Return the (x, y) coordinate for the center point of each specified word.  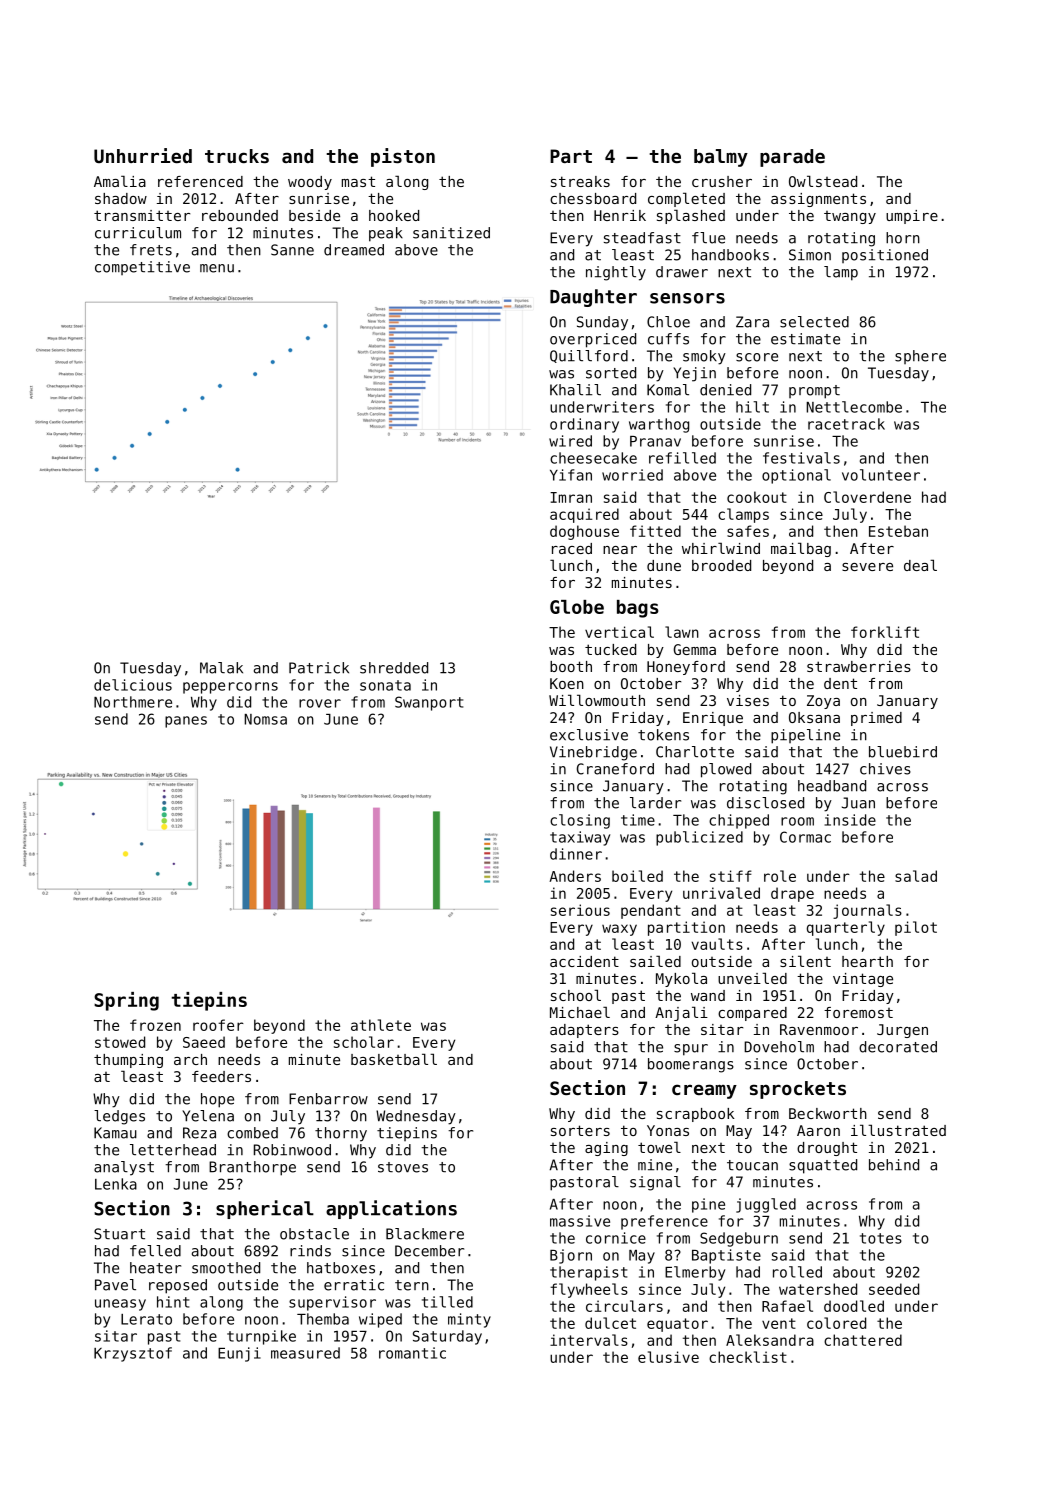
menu (217, 268)
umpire (912, 217)
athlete (381, 1025)
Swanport (429, 703)
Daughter (593, 298)
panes (186, 722)
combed (252, 1133)
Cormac (805, 837)
